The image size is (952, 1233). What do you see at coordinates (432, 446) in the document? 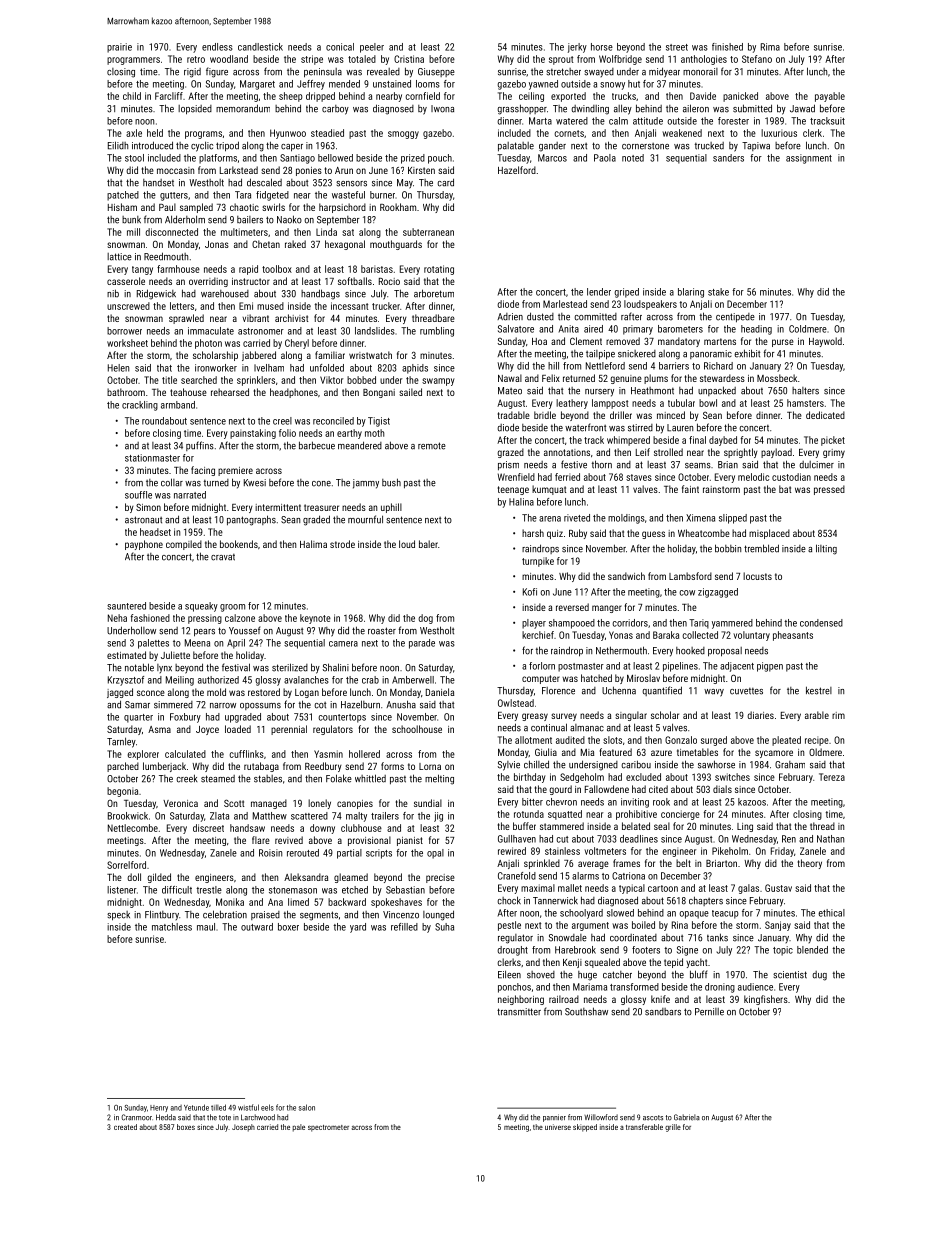
I see `remote` at bounding box center [432, 446].
